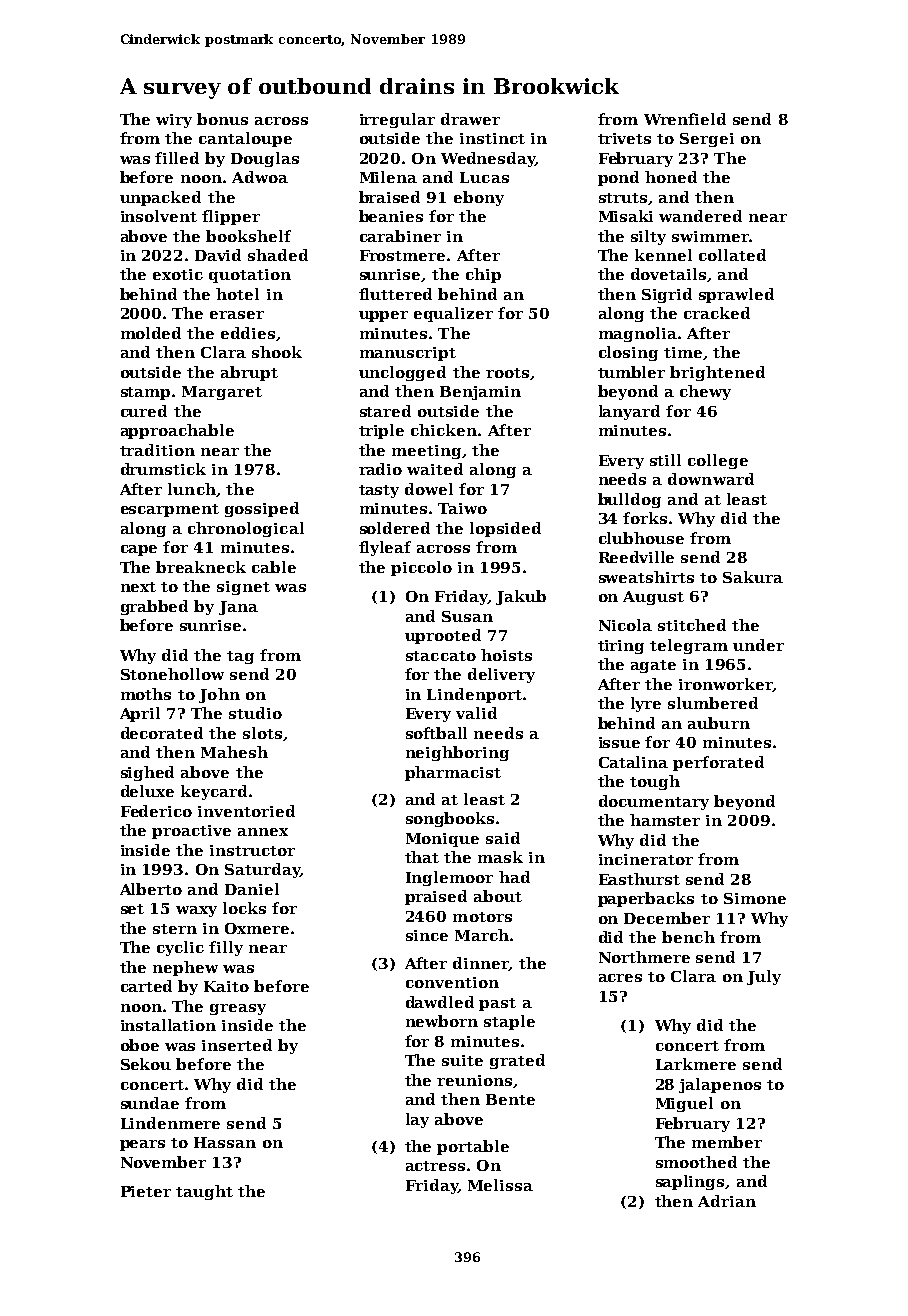 Image resolution: width=908 pixels, height=1316 pixels. Describe the element at coordinates (178, 274) in the screenshot. I see `exotic` at that location.
